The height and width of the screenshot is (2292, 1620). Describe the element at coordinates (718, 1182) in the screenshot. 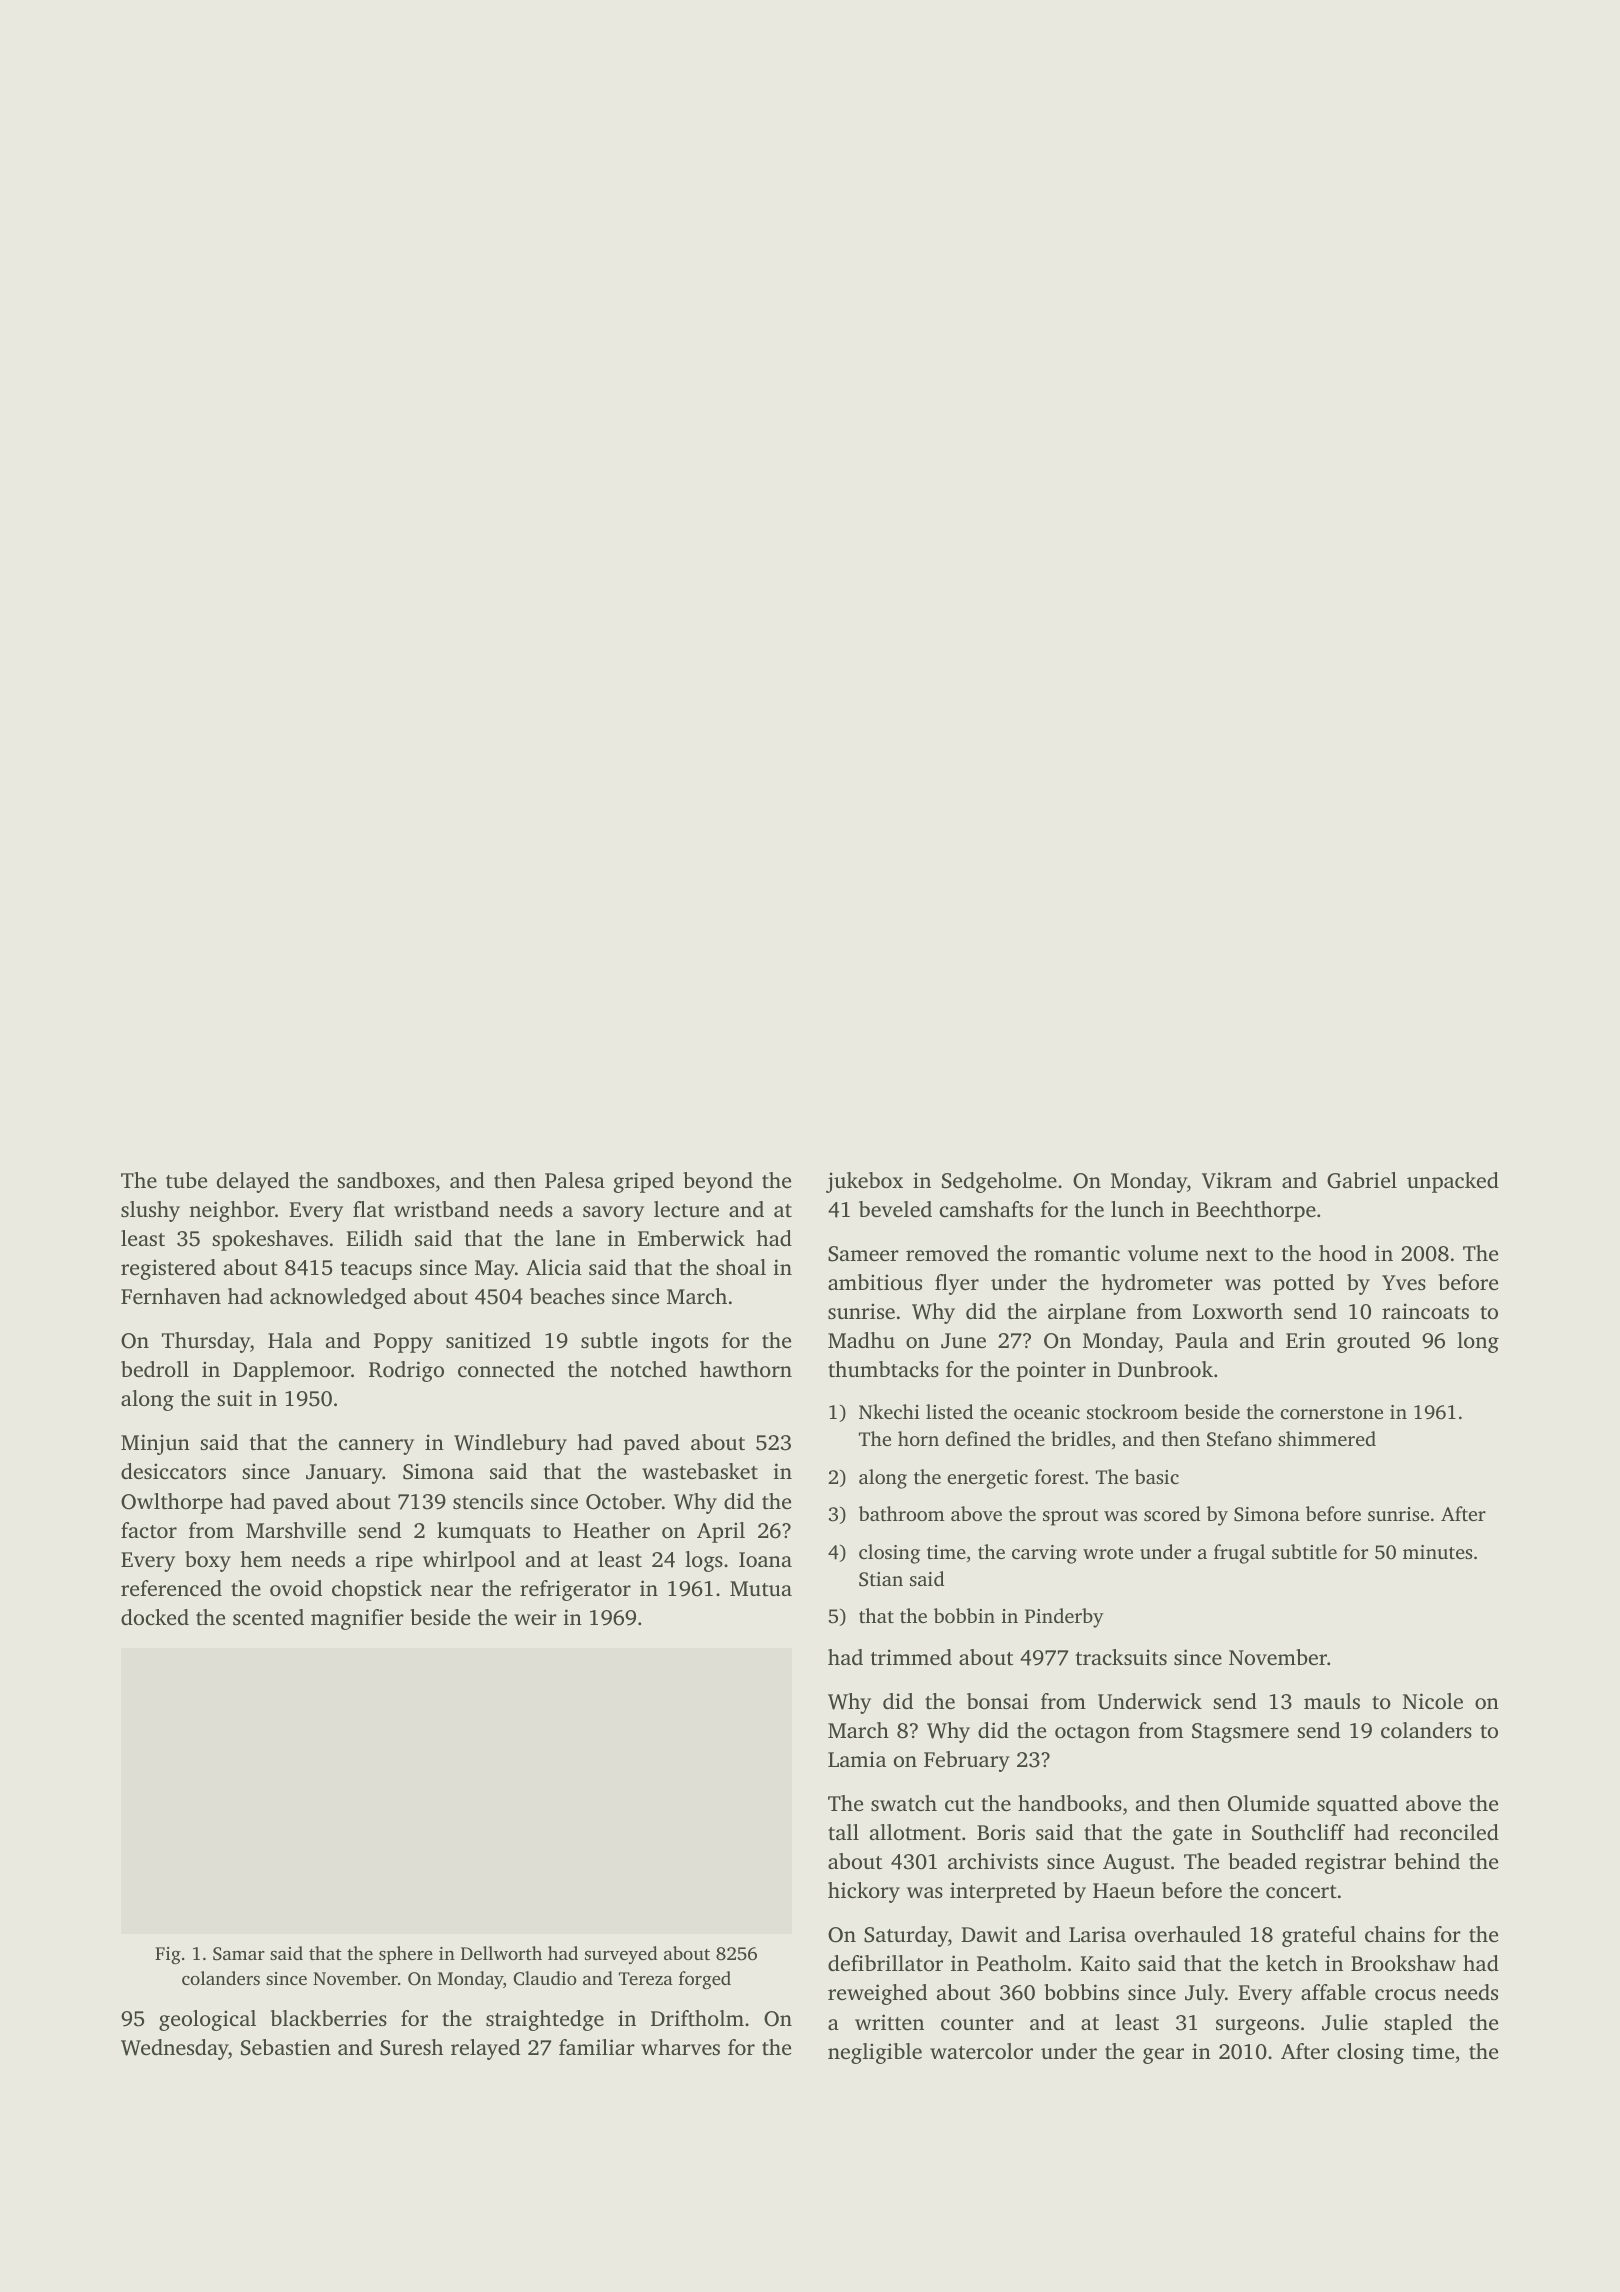

I see `beyond` at that location.
